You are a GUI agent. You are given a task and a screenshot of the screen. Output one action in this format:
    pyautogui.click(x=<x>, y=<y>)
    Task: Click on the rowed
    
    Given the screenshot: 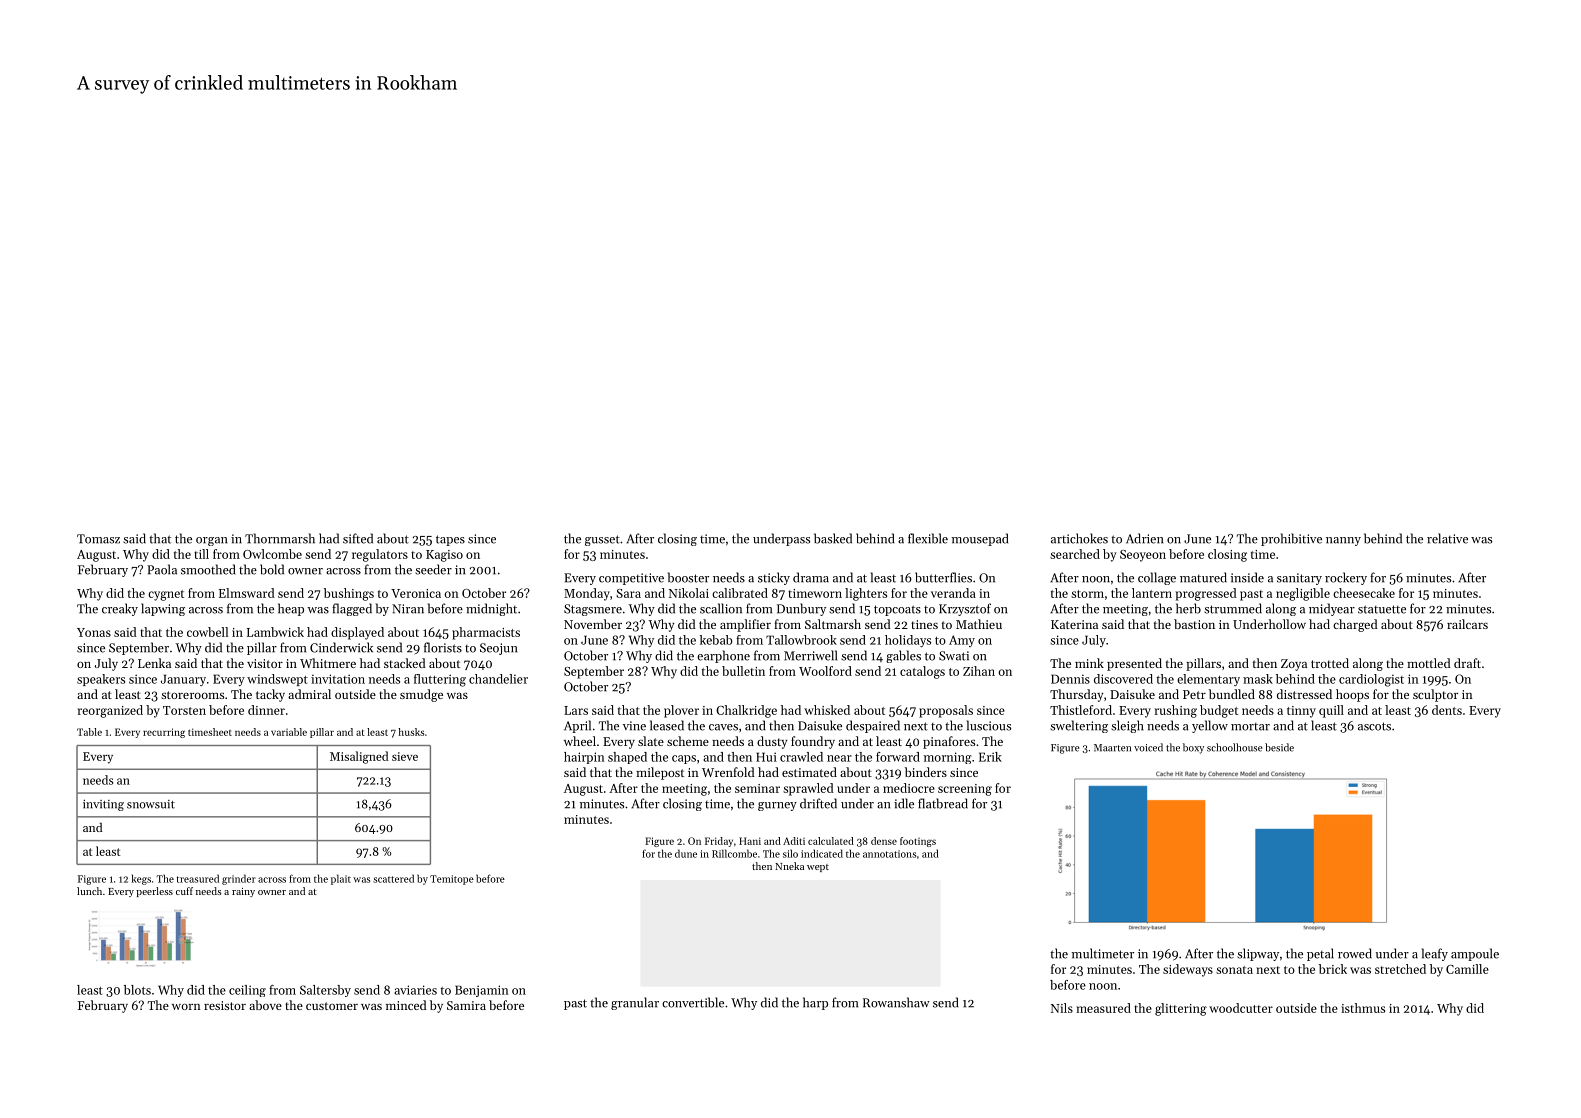 What is the action you would take?
    pyautogui.click(x=1355, y=953)
